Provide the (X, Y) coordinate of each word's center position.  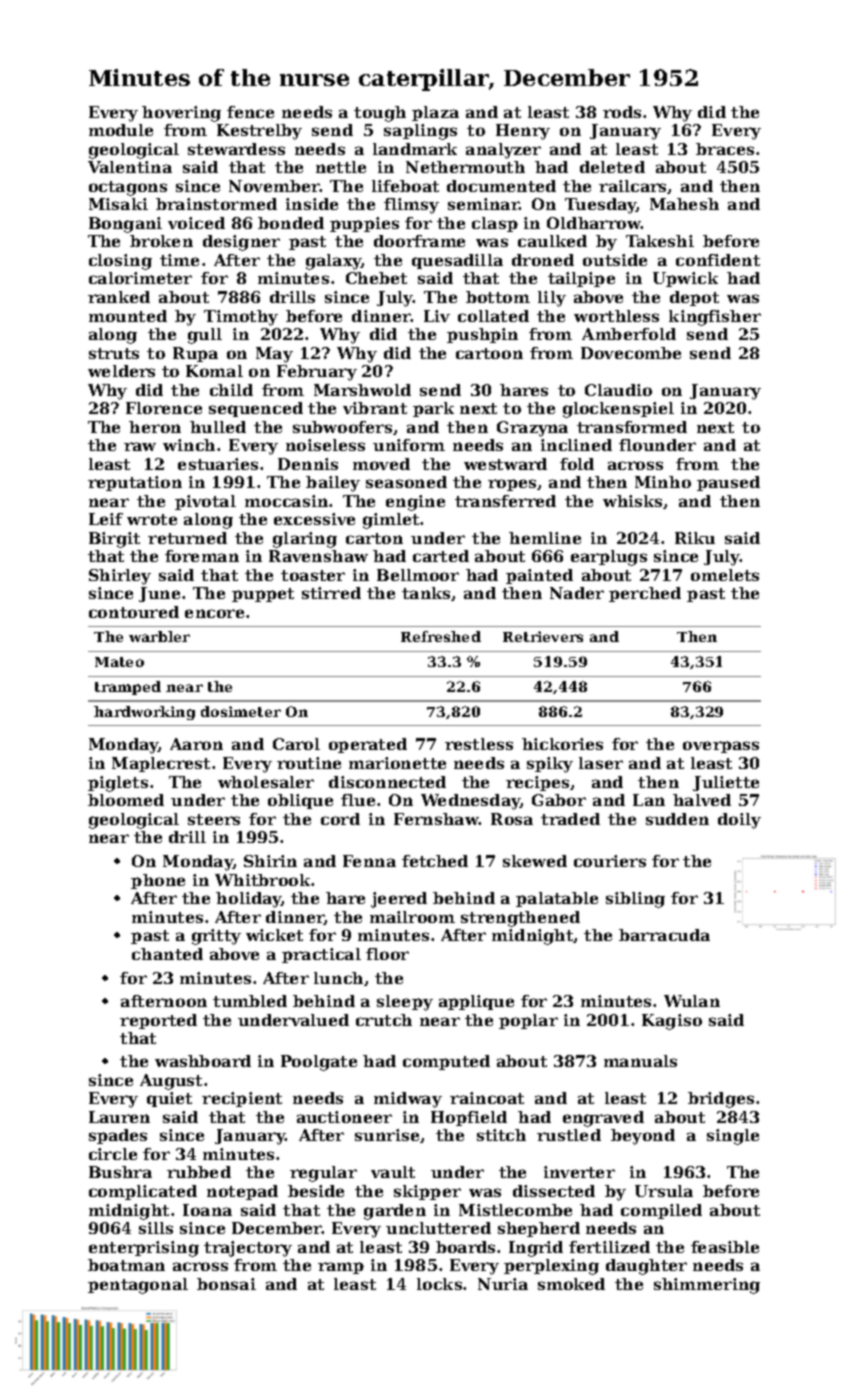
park (433, 409)
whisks (633, 502)
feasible (725, 1247)
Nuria (503, 1284)
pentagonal (138, 1286)
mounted (128, 316)
